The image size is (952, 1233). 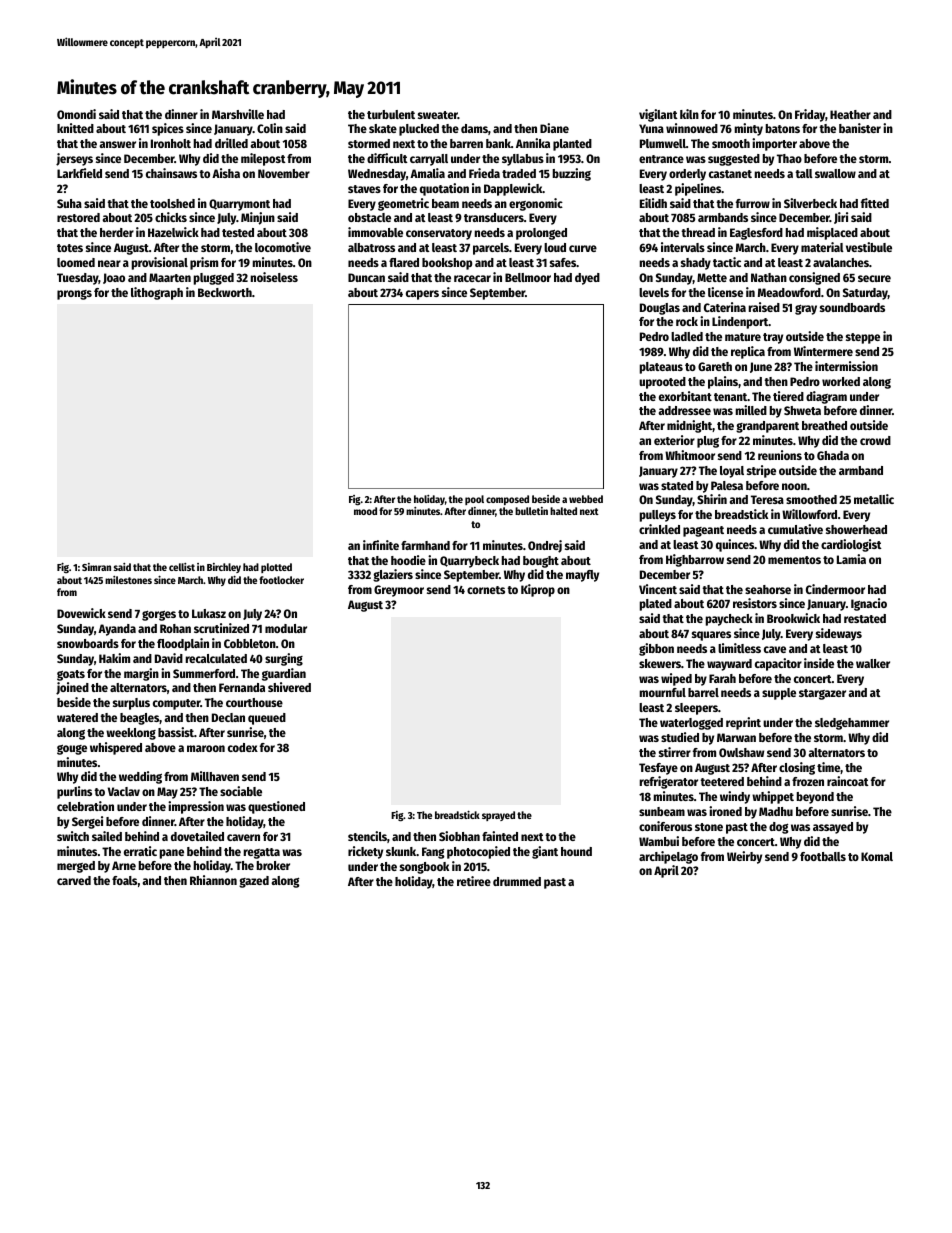 What do you see at coordinates (779, 694) in the screenshot?
I see `supple` at bounding box center [779, 694].
